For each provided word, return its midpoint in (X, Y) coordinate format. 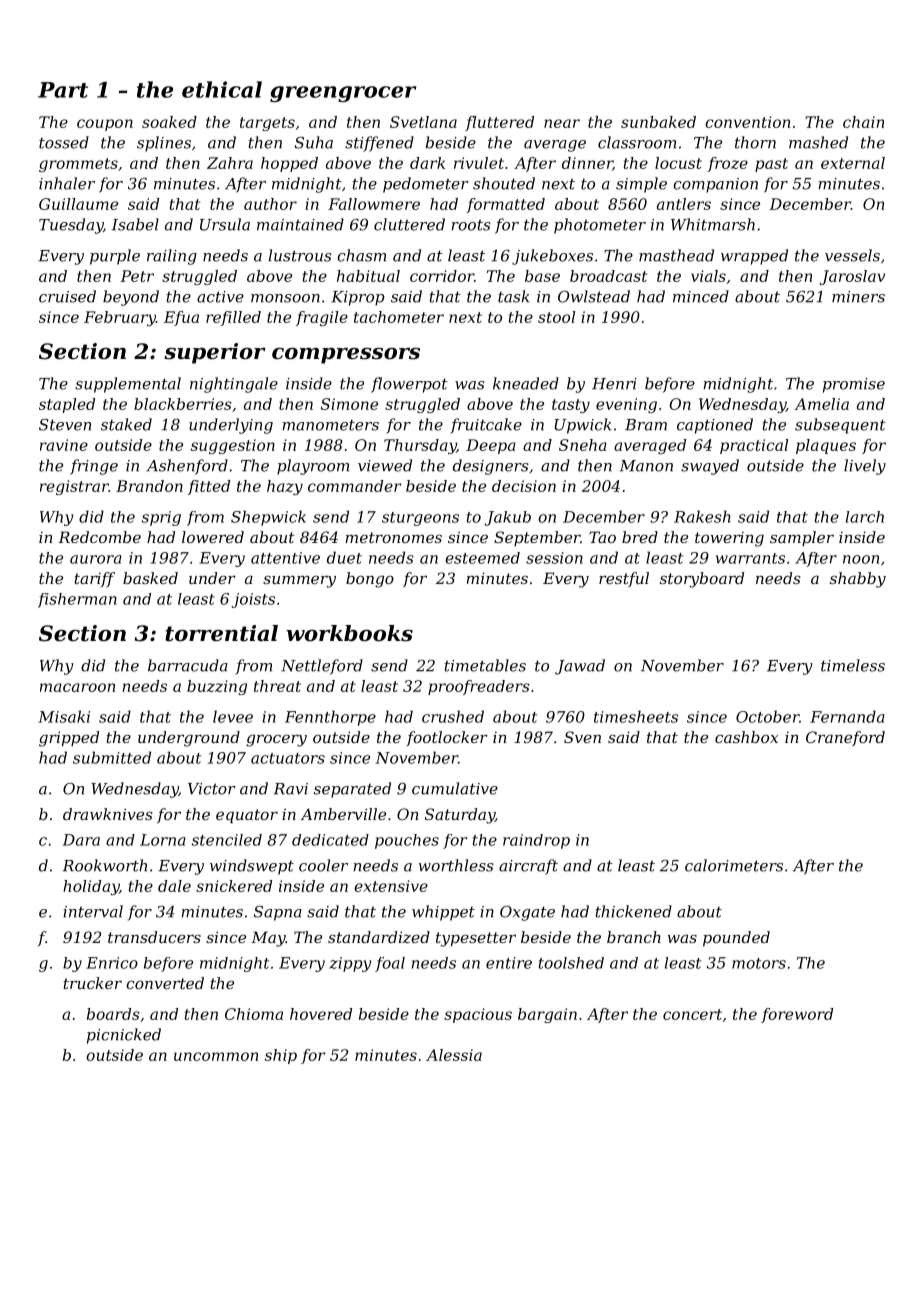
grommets (78, 165)
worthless (456, 865)
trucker (92, 983)
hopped (289, 164)
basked (150, 578)
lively (865, 467)
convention (747, 122)
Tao (602, 537)
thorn (755, 142)
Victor (212, 789)
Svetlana (423, 122)
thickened (633, 911)
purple (115, 257)
